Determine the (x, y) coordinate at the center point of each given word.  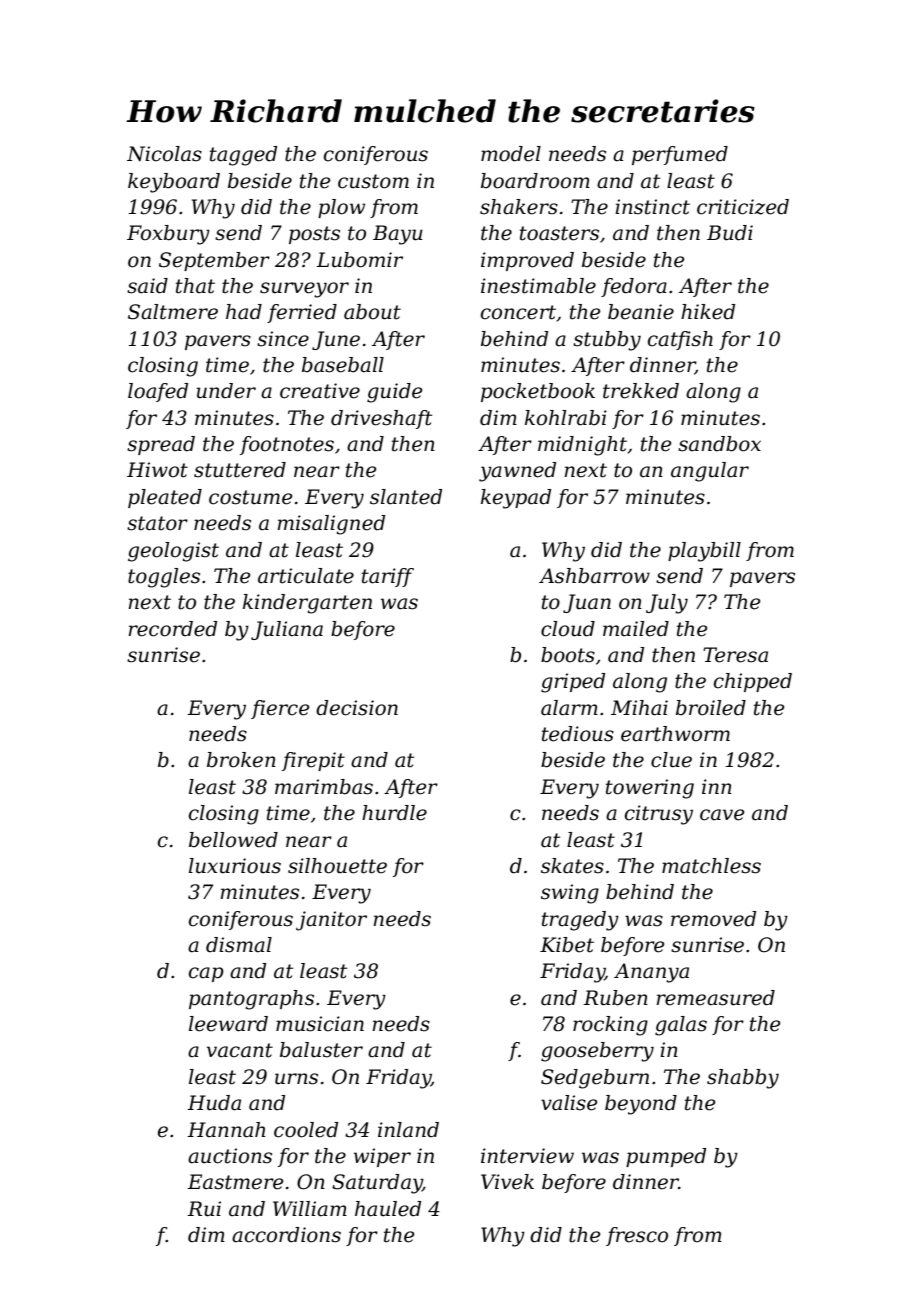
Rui (204, 1209)
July (667, 604)
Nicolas (164, 154)
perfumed (680, 155)
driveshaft (381, 419)
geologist (173, 552)
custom (373, 181)
